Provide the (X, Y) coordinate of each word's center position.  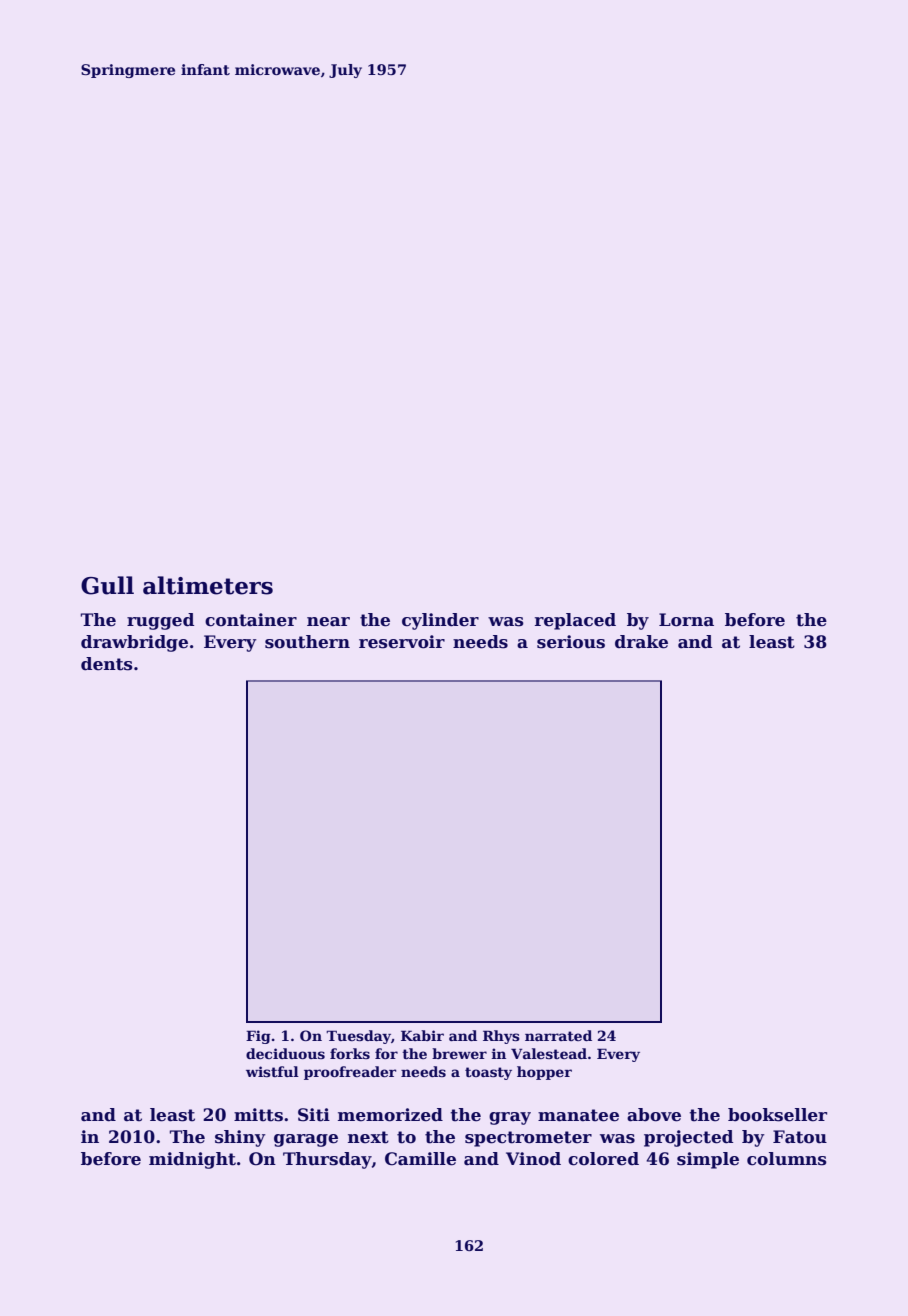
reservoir (402, 642)
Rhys (501, 1037)
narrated (558, 1035)
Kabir (422, 1035)
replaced (575, 621)
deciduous (285, 1053)
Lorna (686, 620)
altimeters (208, 585)
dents (107, 664)
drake (641, 642)
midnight (192, 1160)
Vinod (533, 1159)
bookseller (777, 1115)
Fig (258, 1037)
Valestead (549, 1053)
